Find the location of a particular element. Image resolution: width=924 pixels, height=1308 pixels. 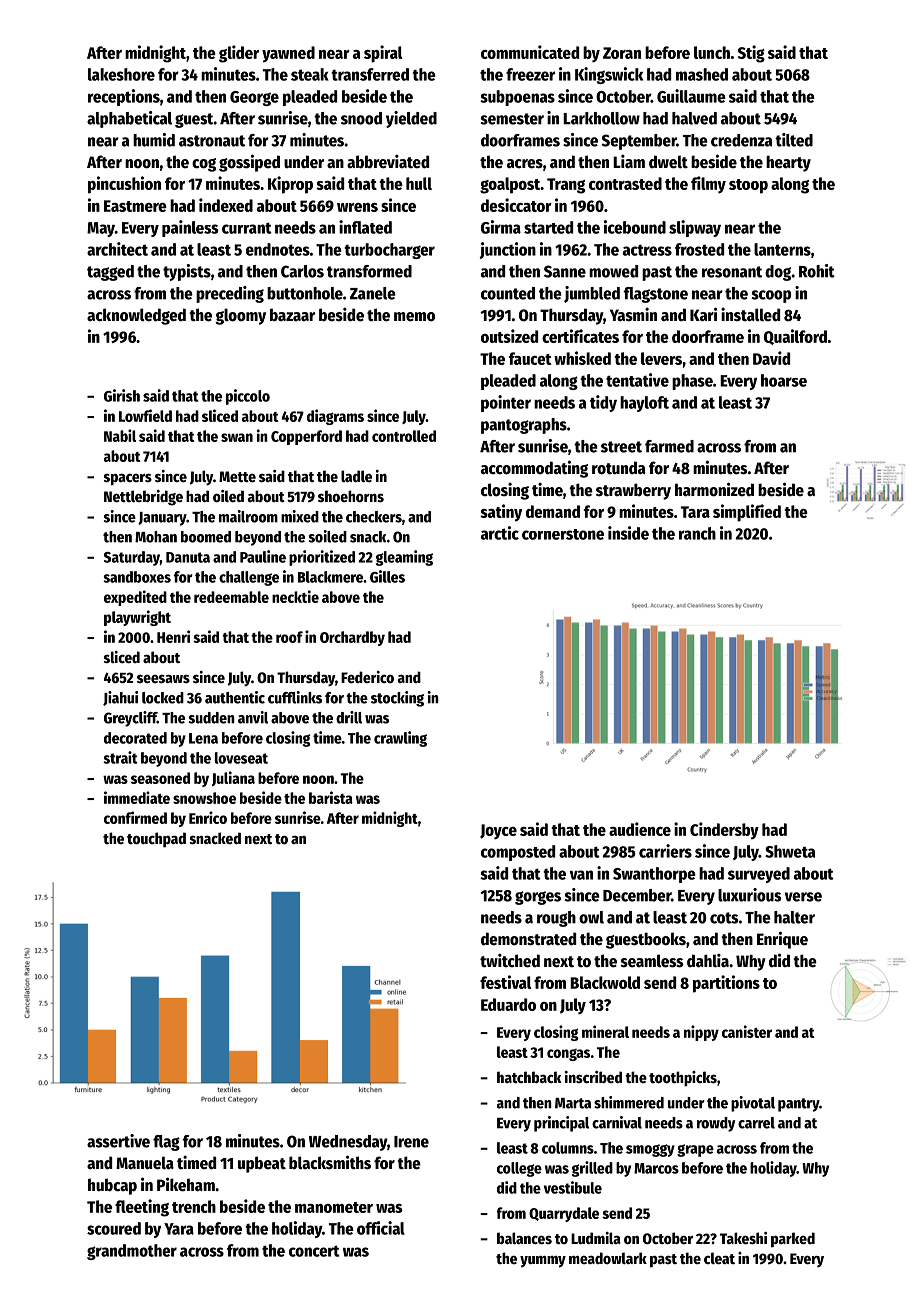

Enrique is located at coordinates (782, 940).
